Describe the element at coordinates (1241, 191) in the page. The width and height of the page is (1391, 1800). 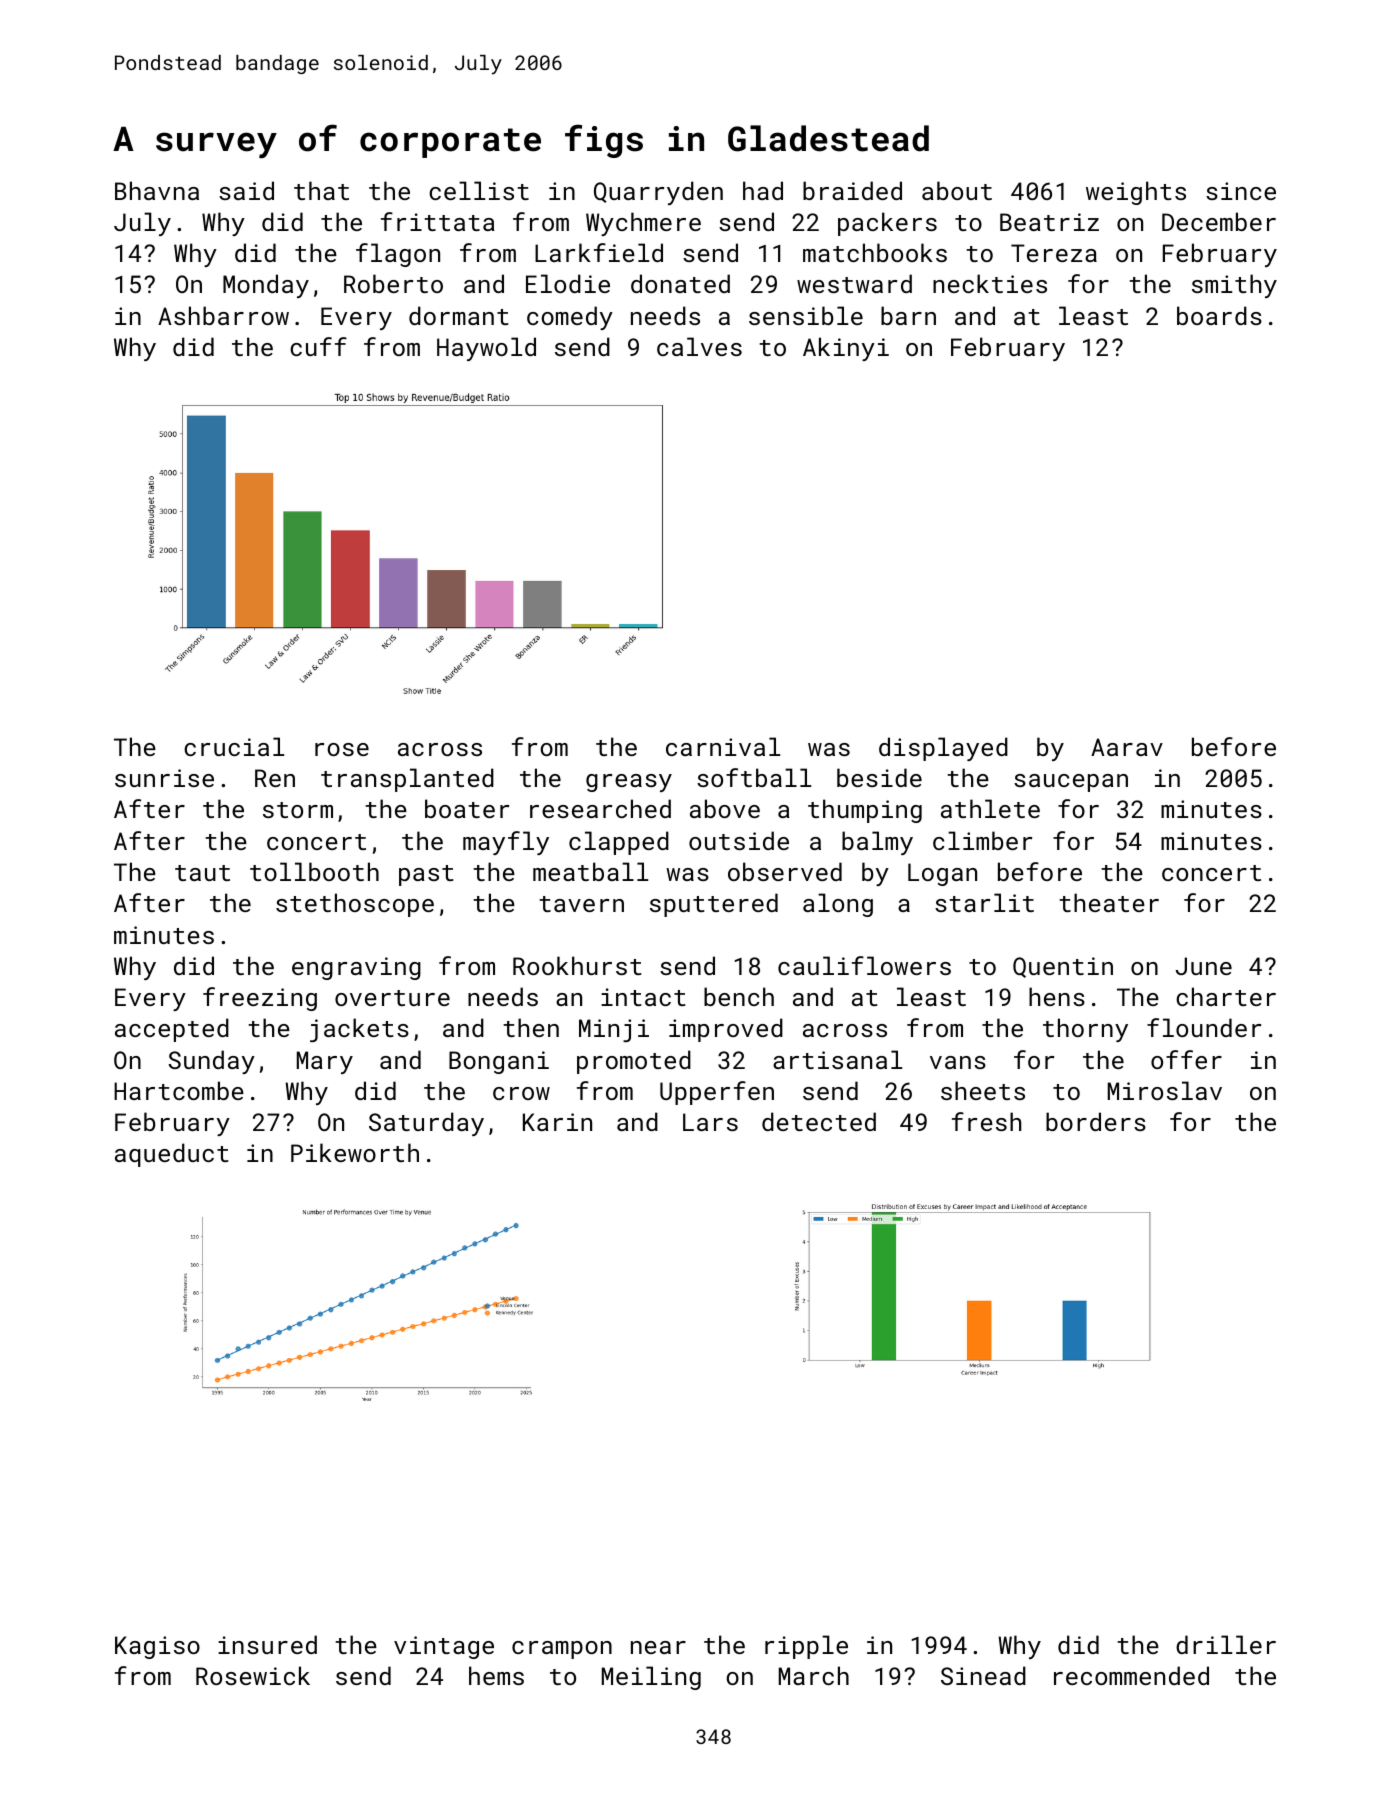
I see `since` at that location.
